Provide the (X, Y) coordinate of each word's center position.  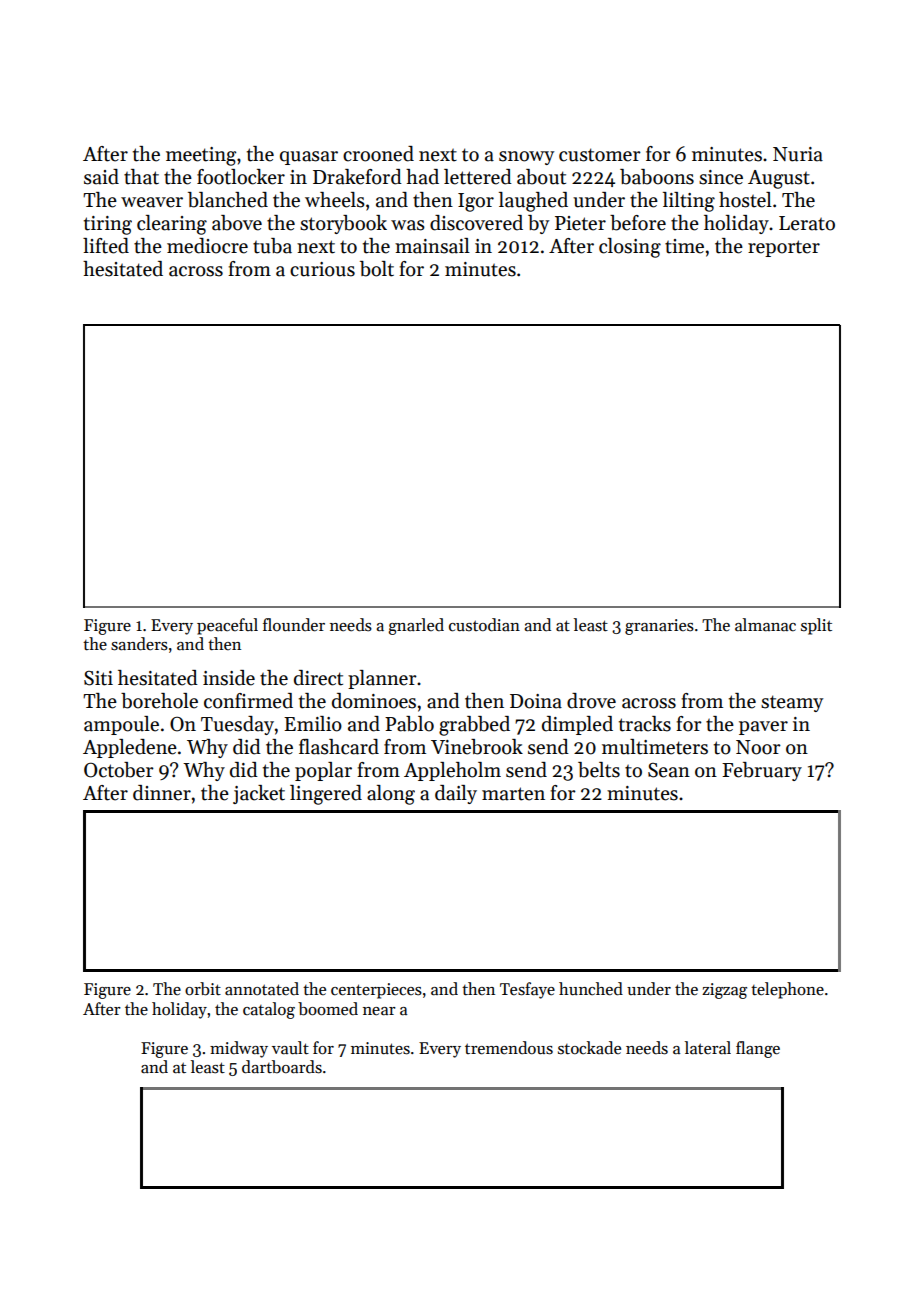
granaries (659, 627)
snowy (526, 158)
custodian (484, 625)
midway (239, 1049)
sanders (139, 644)
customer (600, 155)
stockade (589, 1048)
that (141, 177)
